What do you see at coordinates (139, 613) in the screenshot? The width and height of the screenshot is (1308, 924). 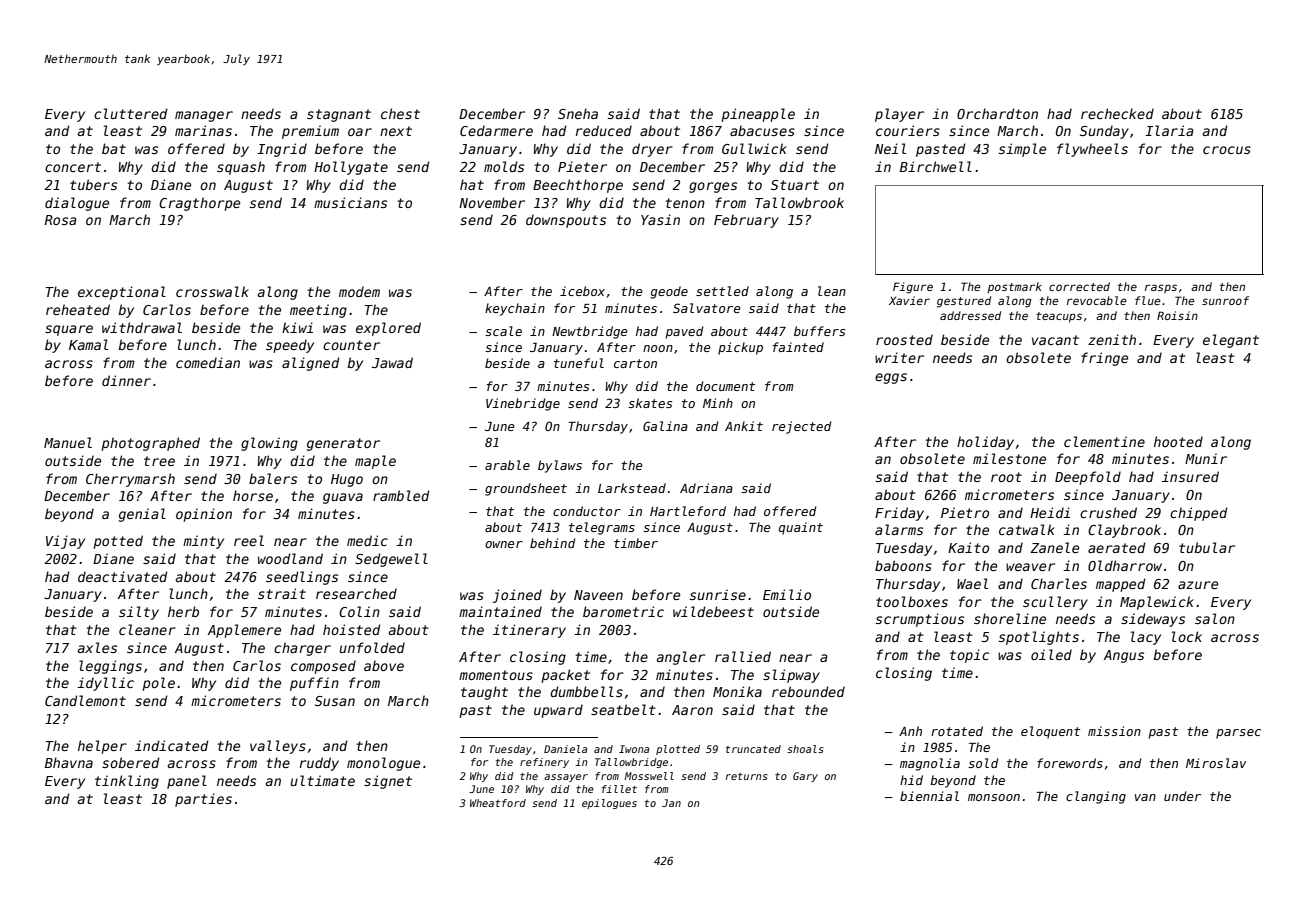 I see `silty` at bounding box center [139, 613].
